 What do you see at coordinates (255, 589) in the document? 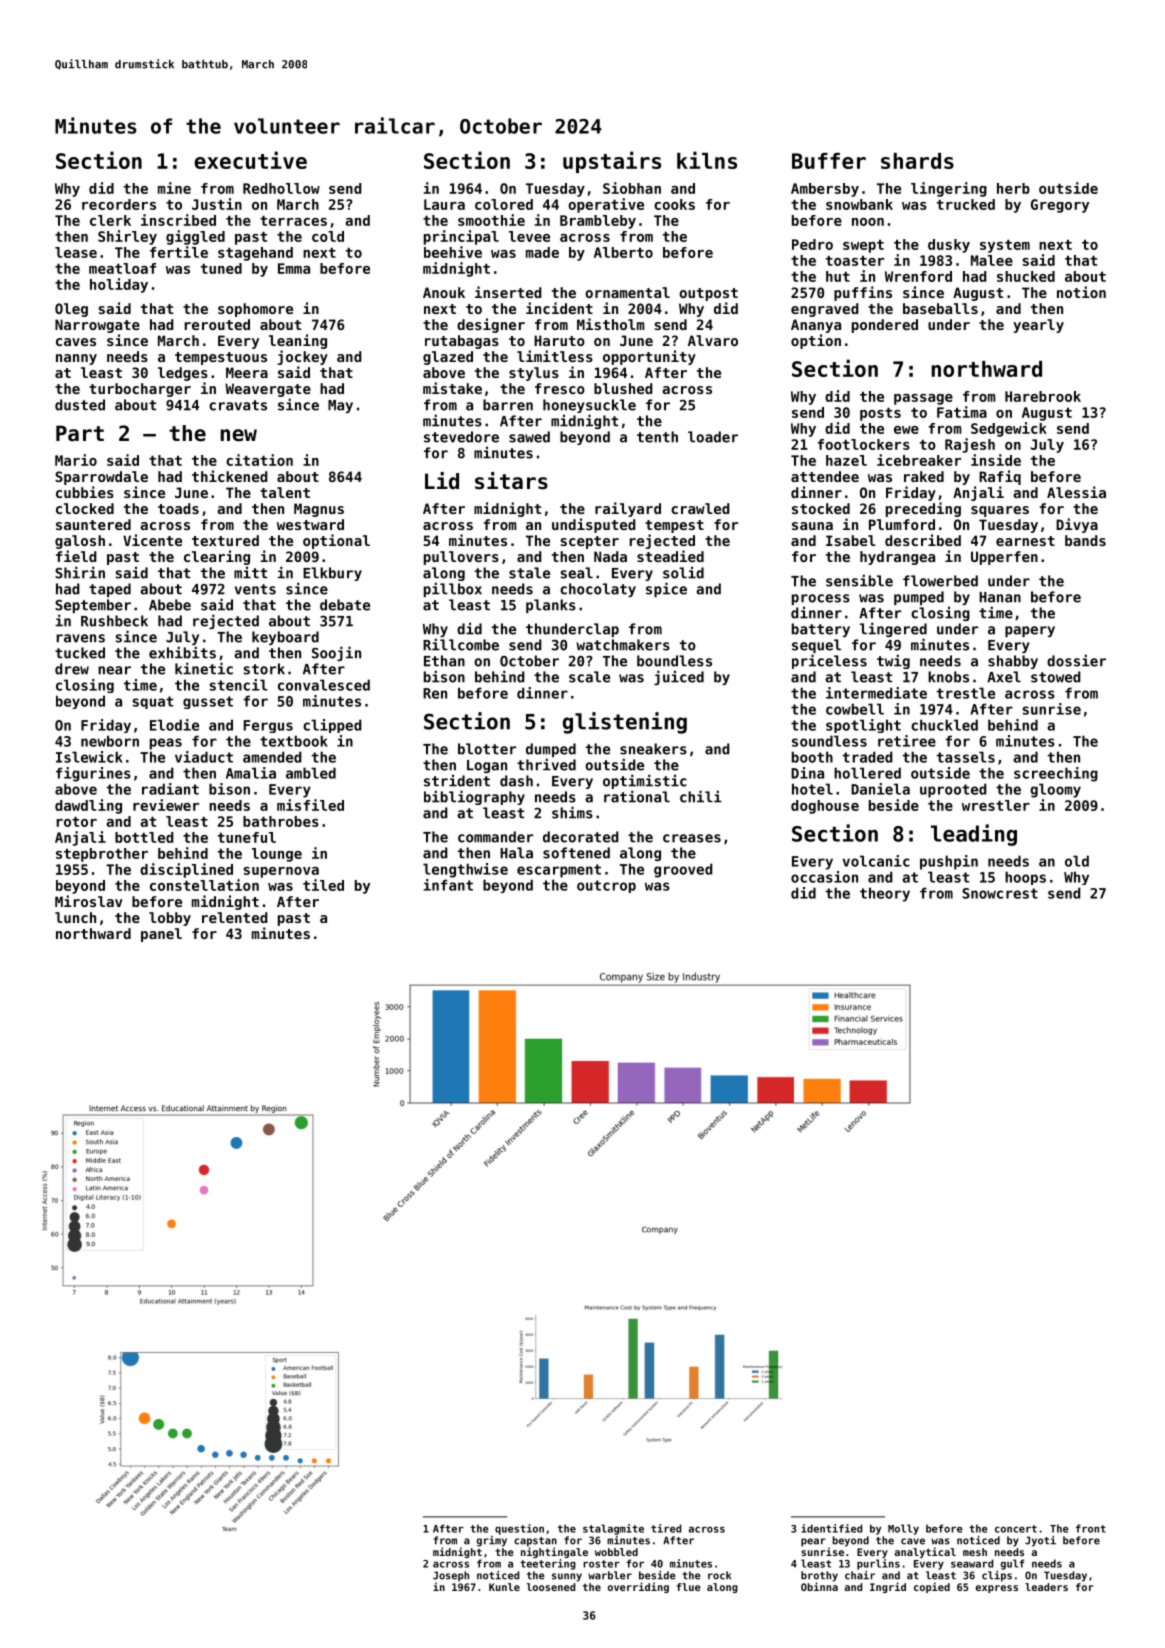
I see `vents` at bounding box center [255, 589].
